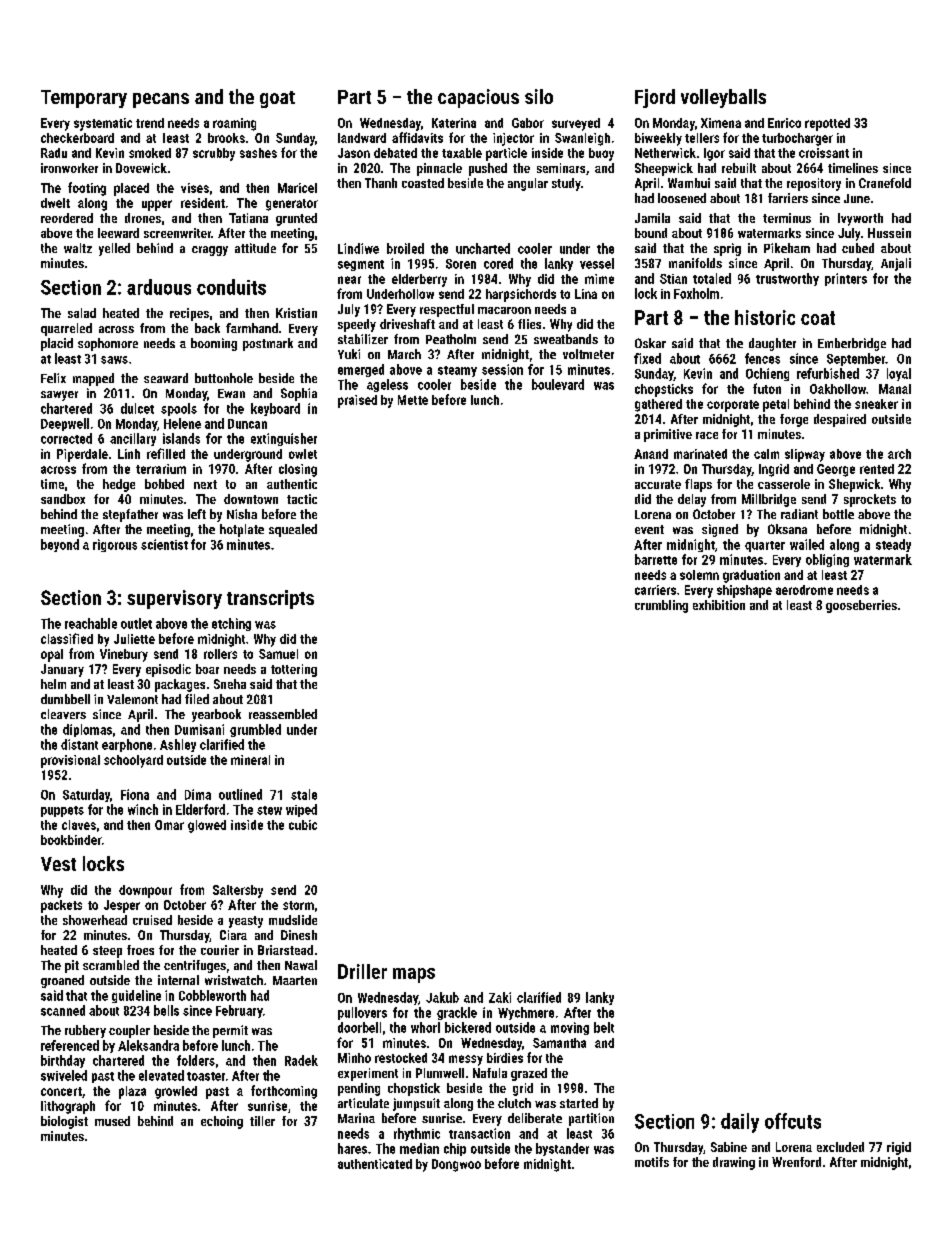 The image size is (952, 1233). Describe the element at coordinates (198, 794) in the document. I see `Dima` at that location.
